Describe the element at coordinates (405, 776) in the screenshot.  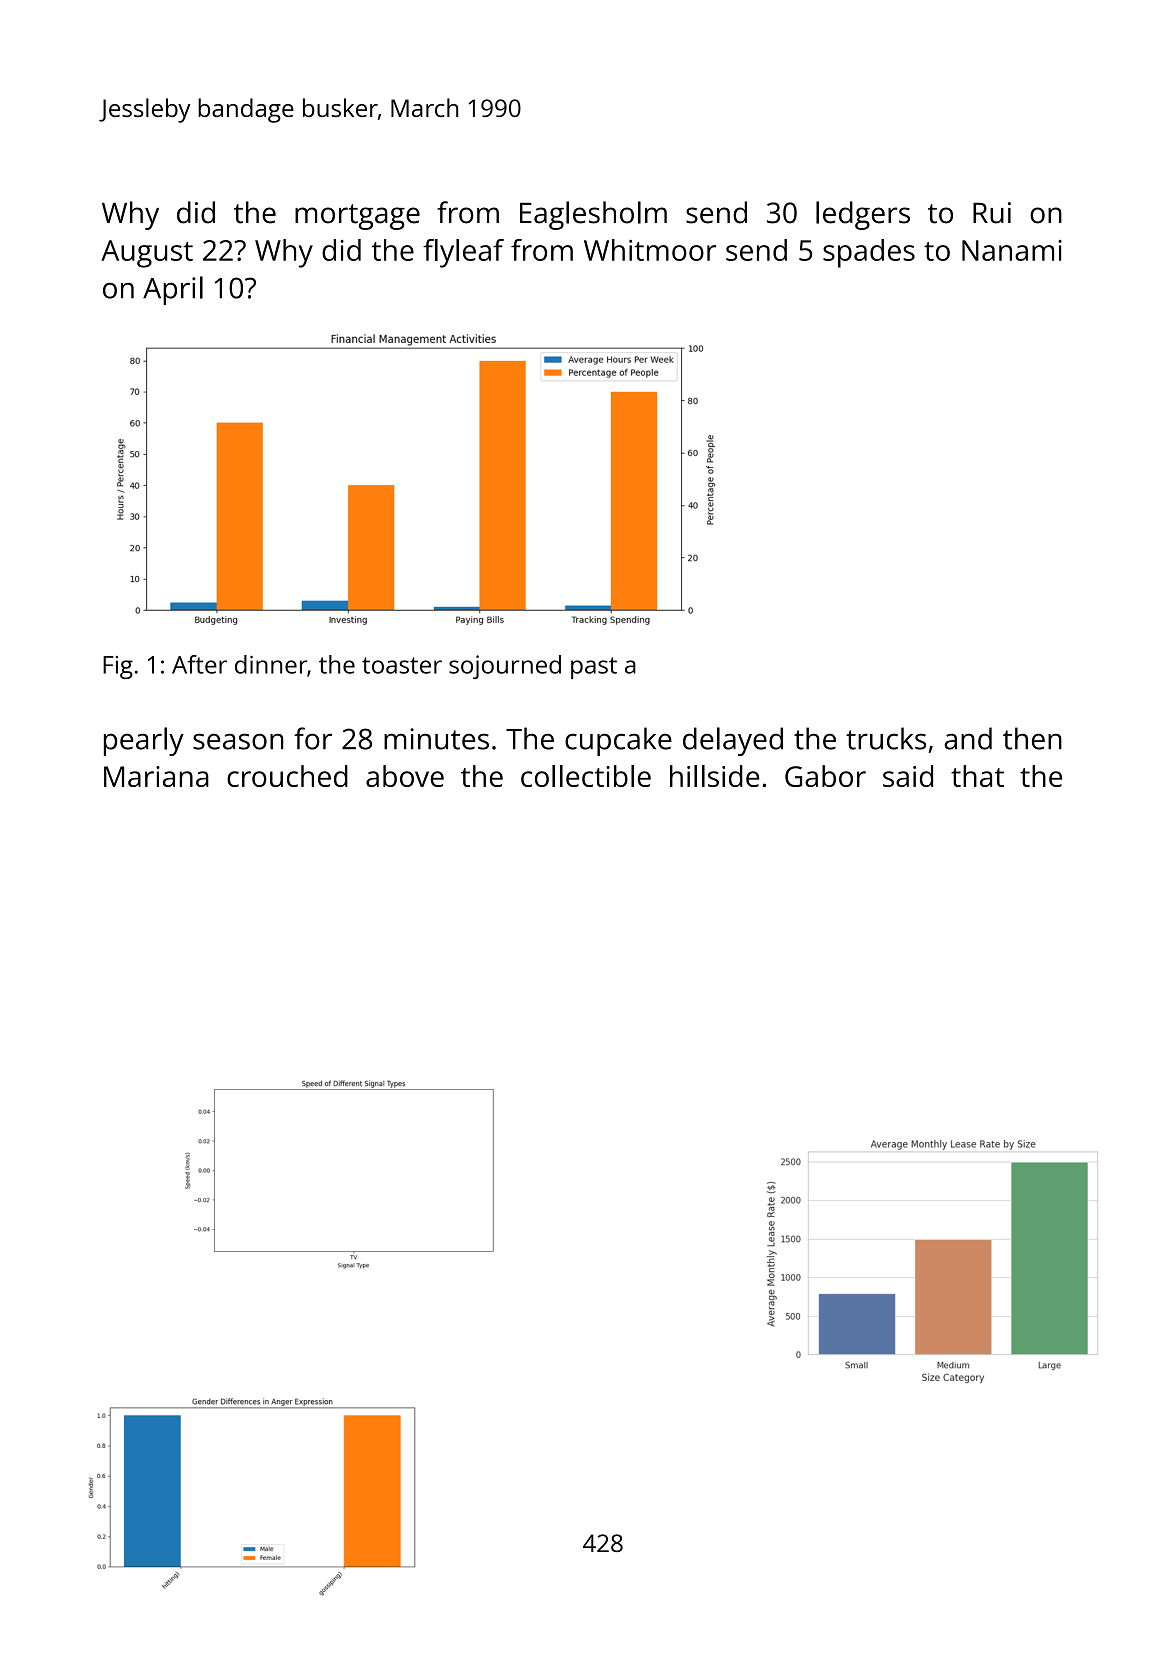
I see `above` at that location.
